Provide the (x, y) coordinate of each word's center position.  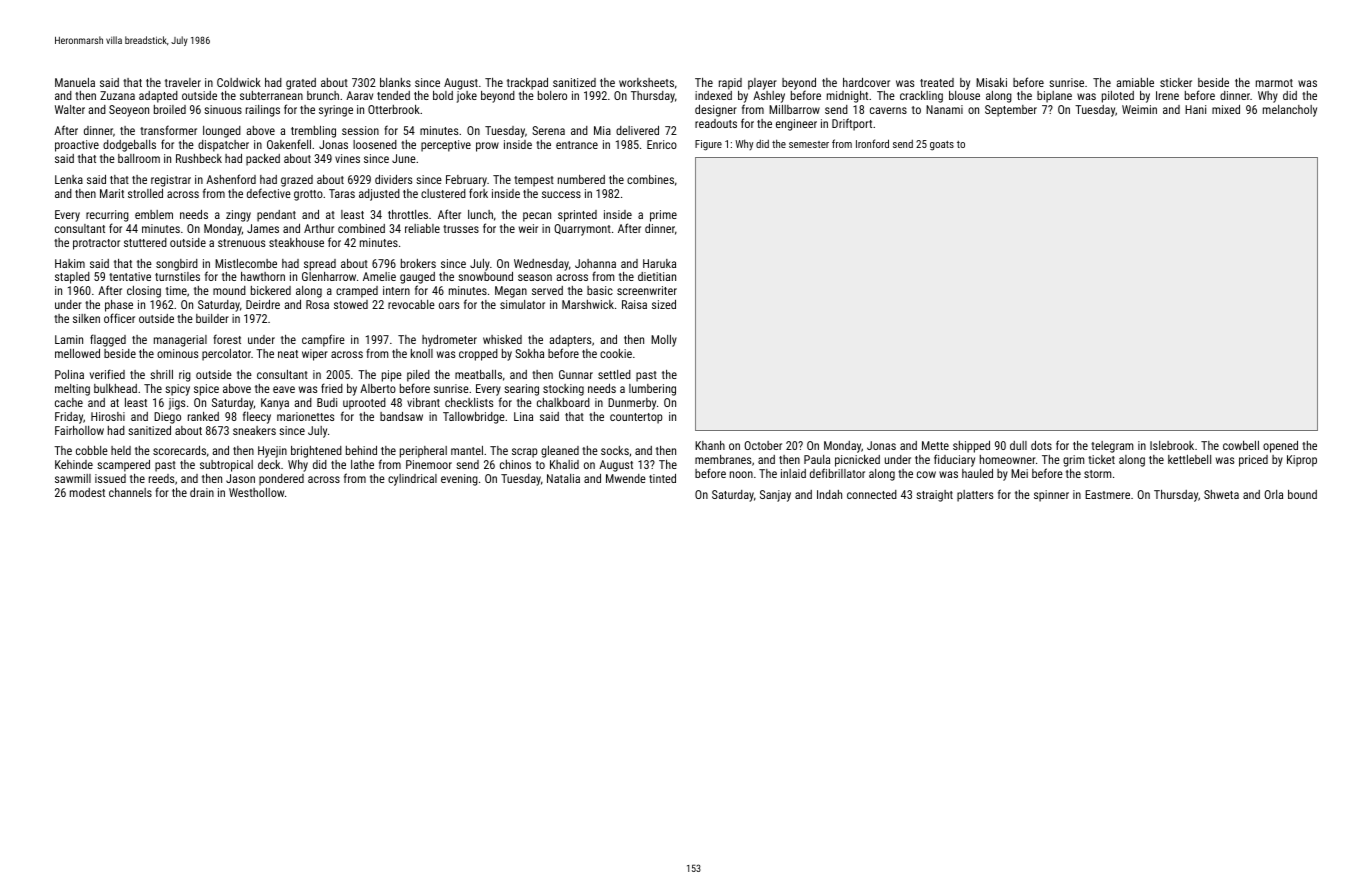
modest (87, 492)
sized (664, 304)
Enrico (662, 144)
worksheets (646, 82)
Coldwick (239, 82)
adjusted (379, 195)
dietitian (657, 276)
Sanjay (775, 496)
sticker (1176, 82)
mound (229, 290)
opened (1280, 447)
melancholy (1290, 111)
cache (69, 402)
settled (614, 374)
